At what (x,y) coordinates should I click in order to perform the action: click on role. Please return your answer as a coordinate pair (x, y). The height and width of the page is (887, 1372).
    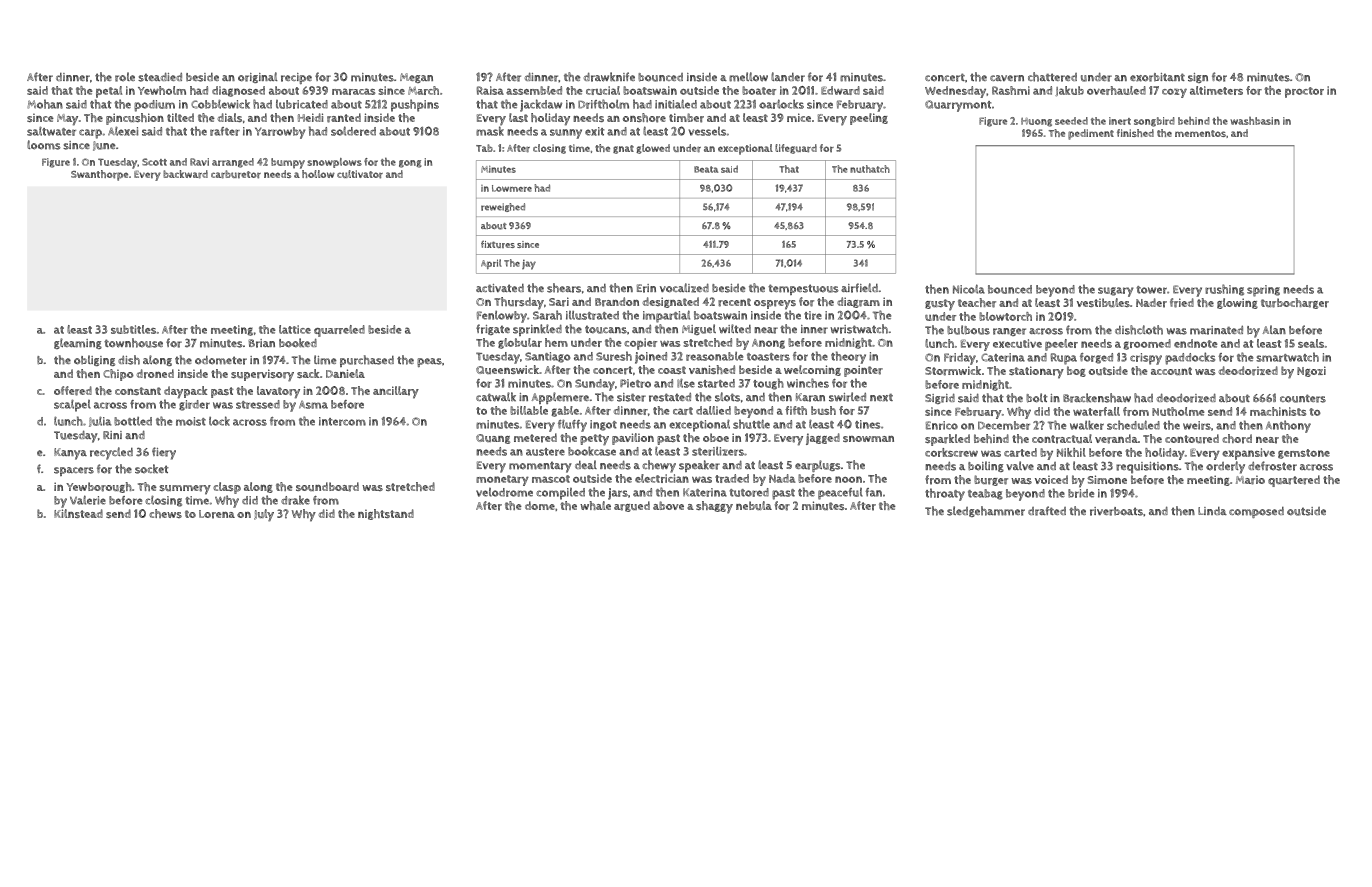
    Looking at the image, I should click on (125, 77).
